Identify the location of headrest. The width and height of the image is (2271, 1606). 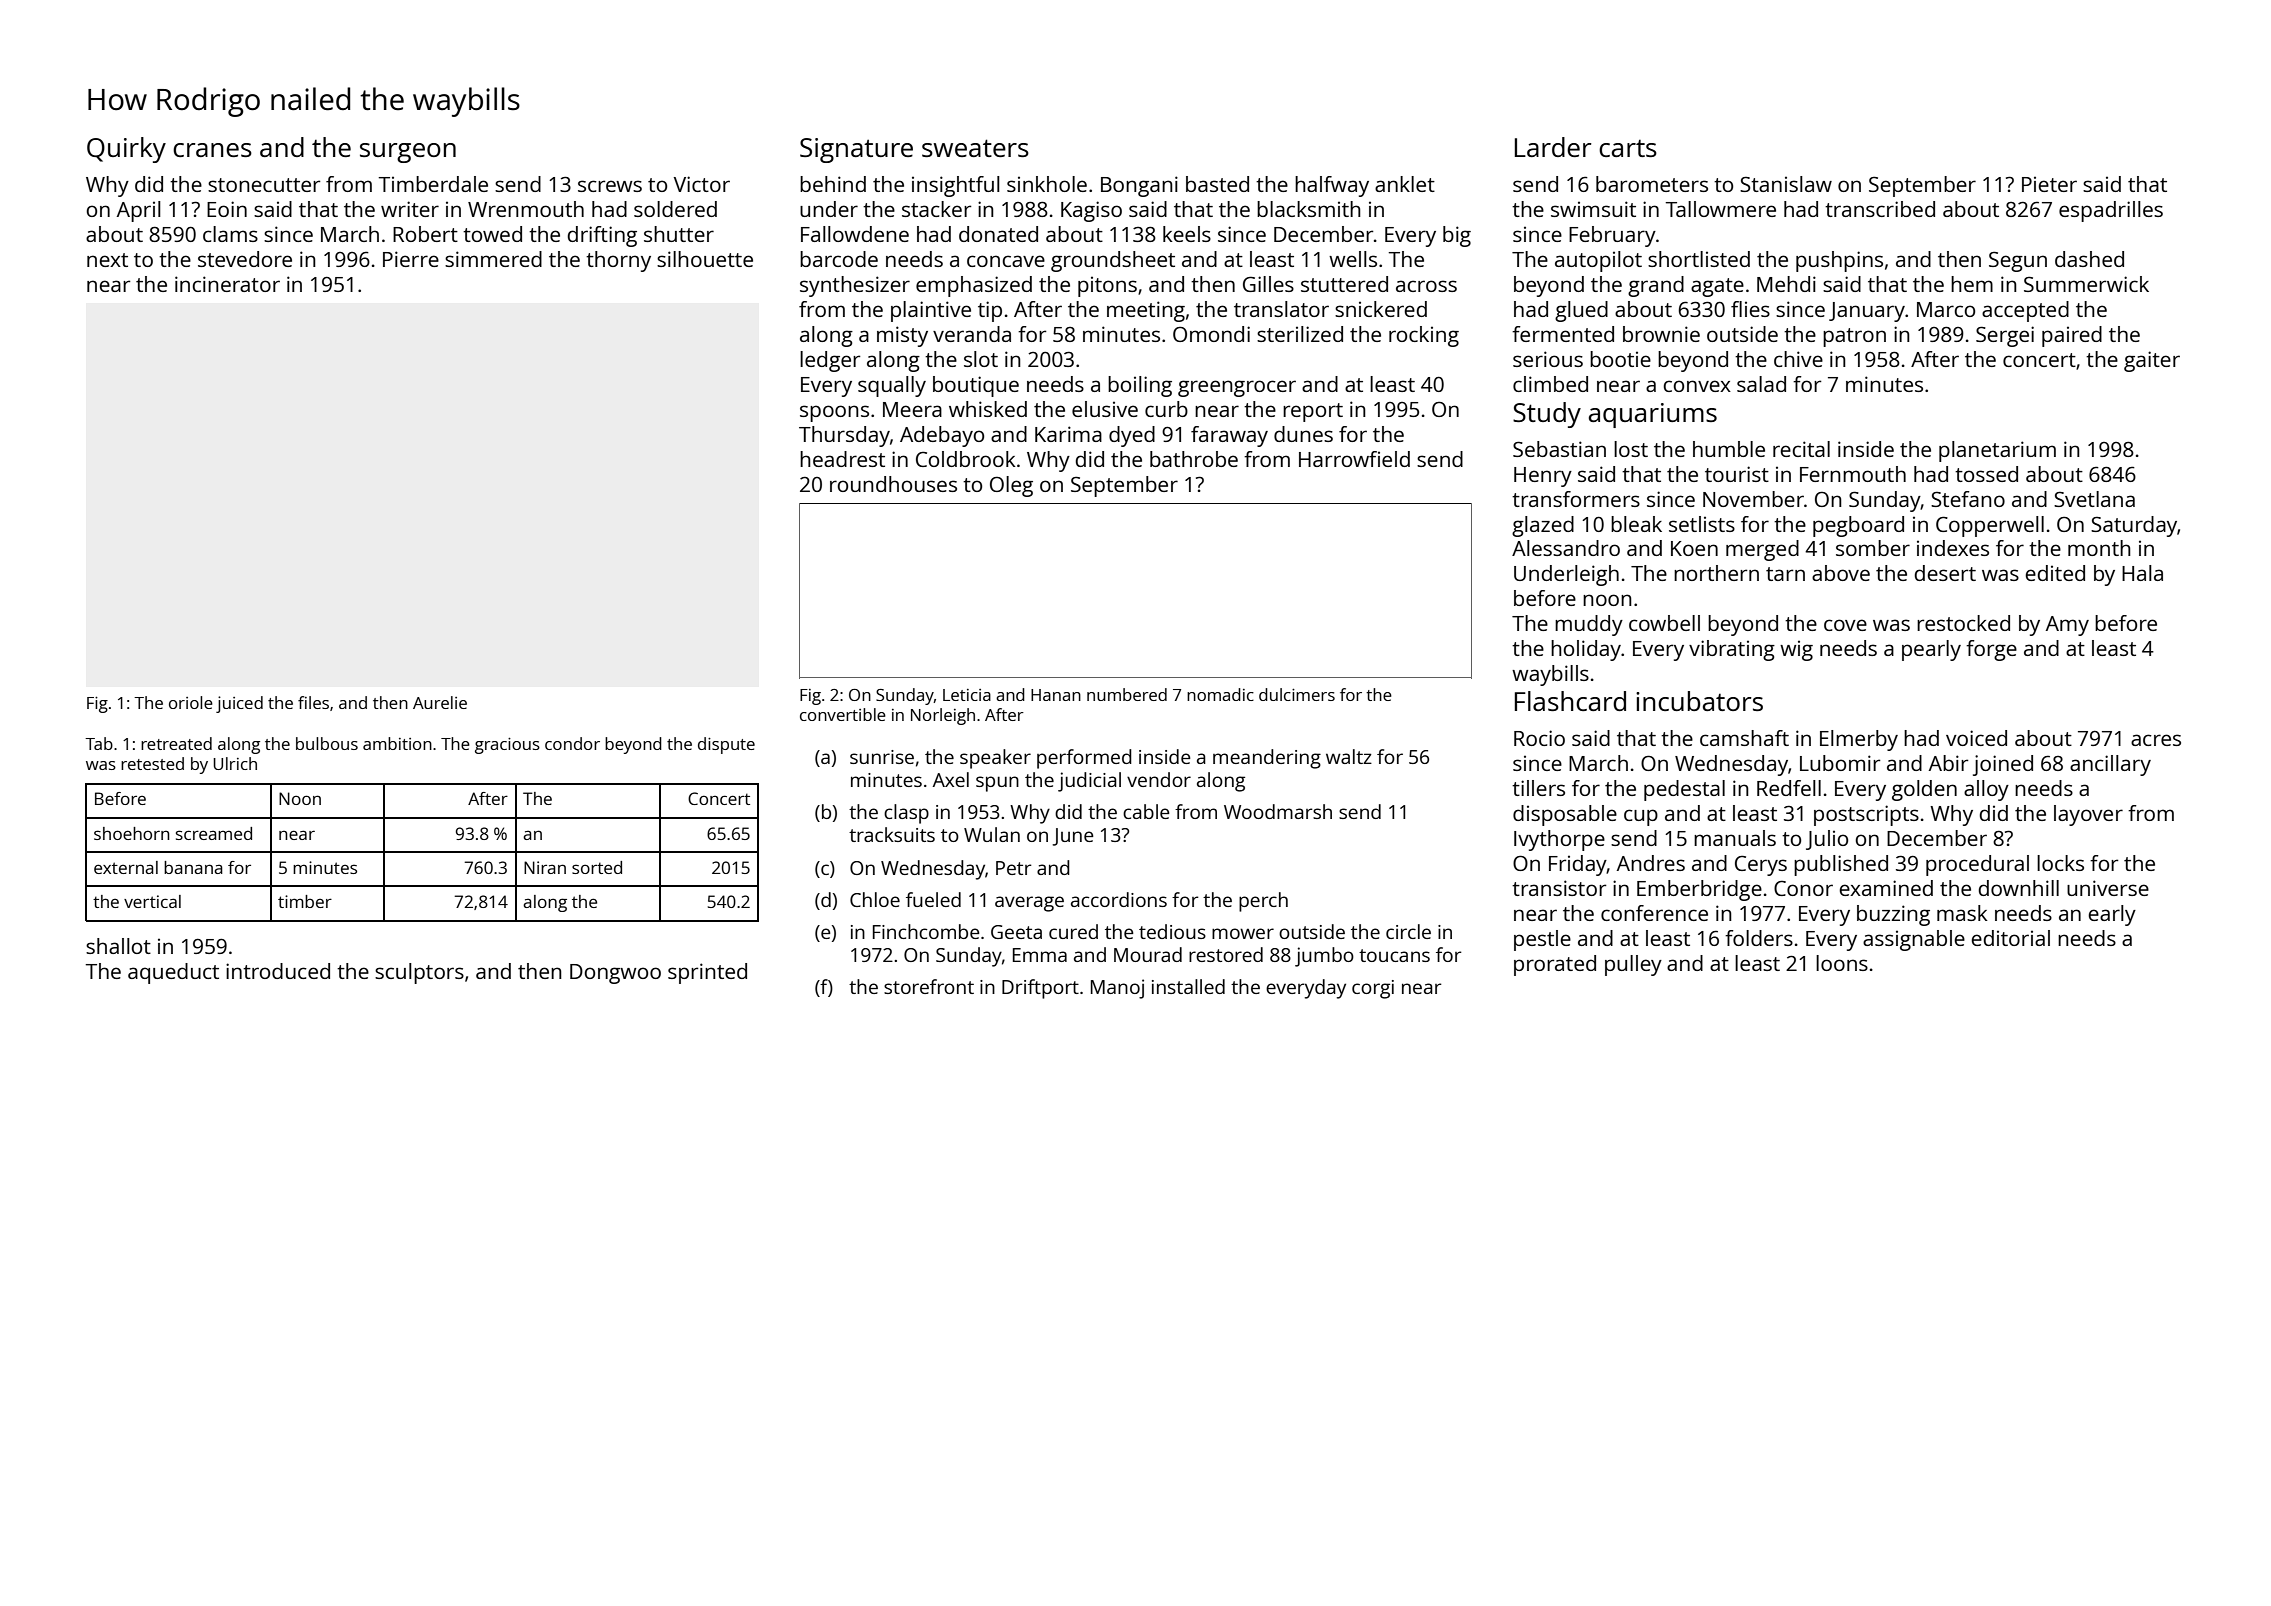
(842, 459).
